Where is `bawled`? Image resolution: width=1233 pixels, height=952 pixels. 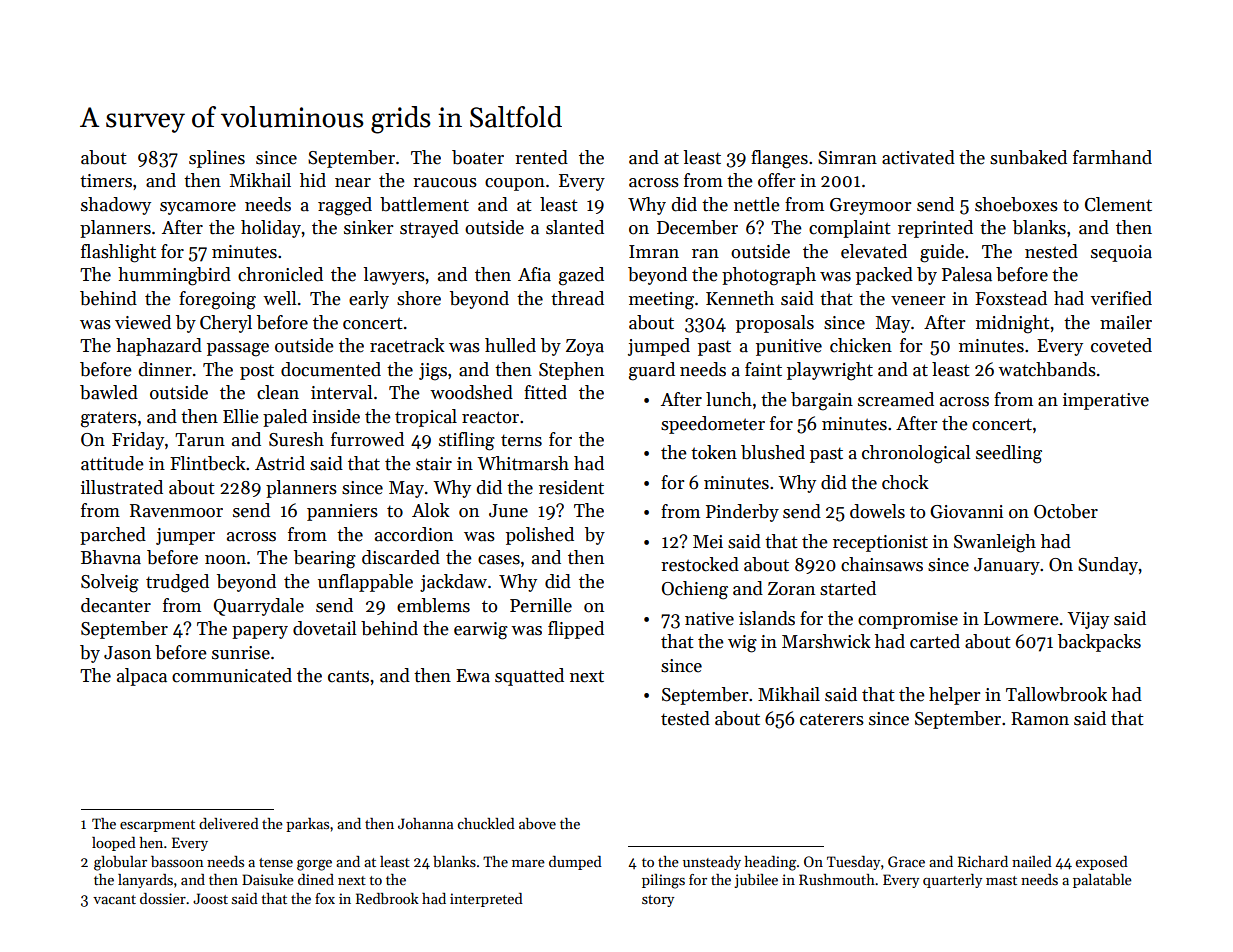 bawled is located at coordinates (109, 392).
